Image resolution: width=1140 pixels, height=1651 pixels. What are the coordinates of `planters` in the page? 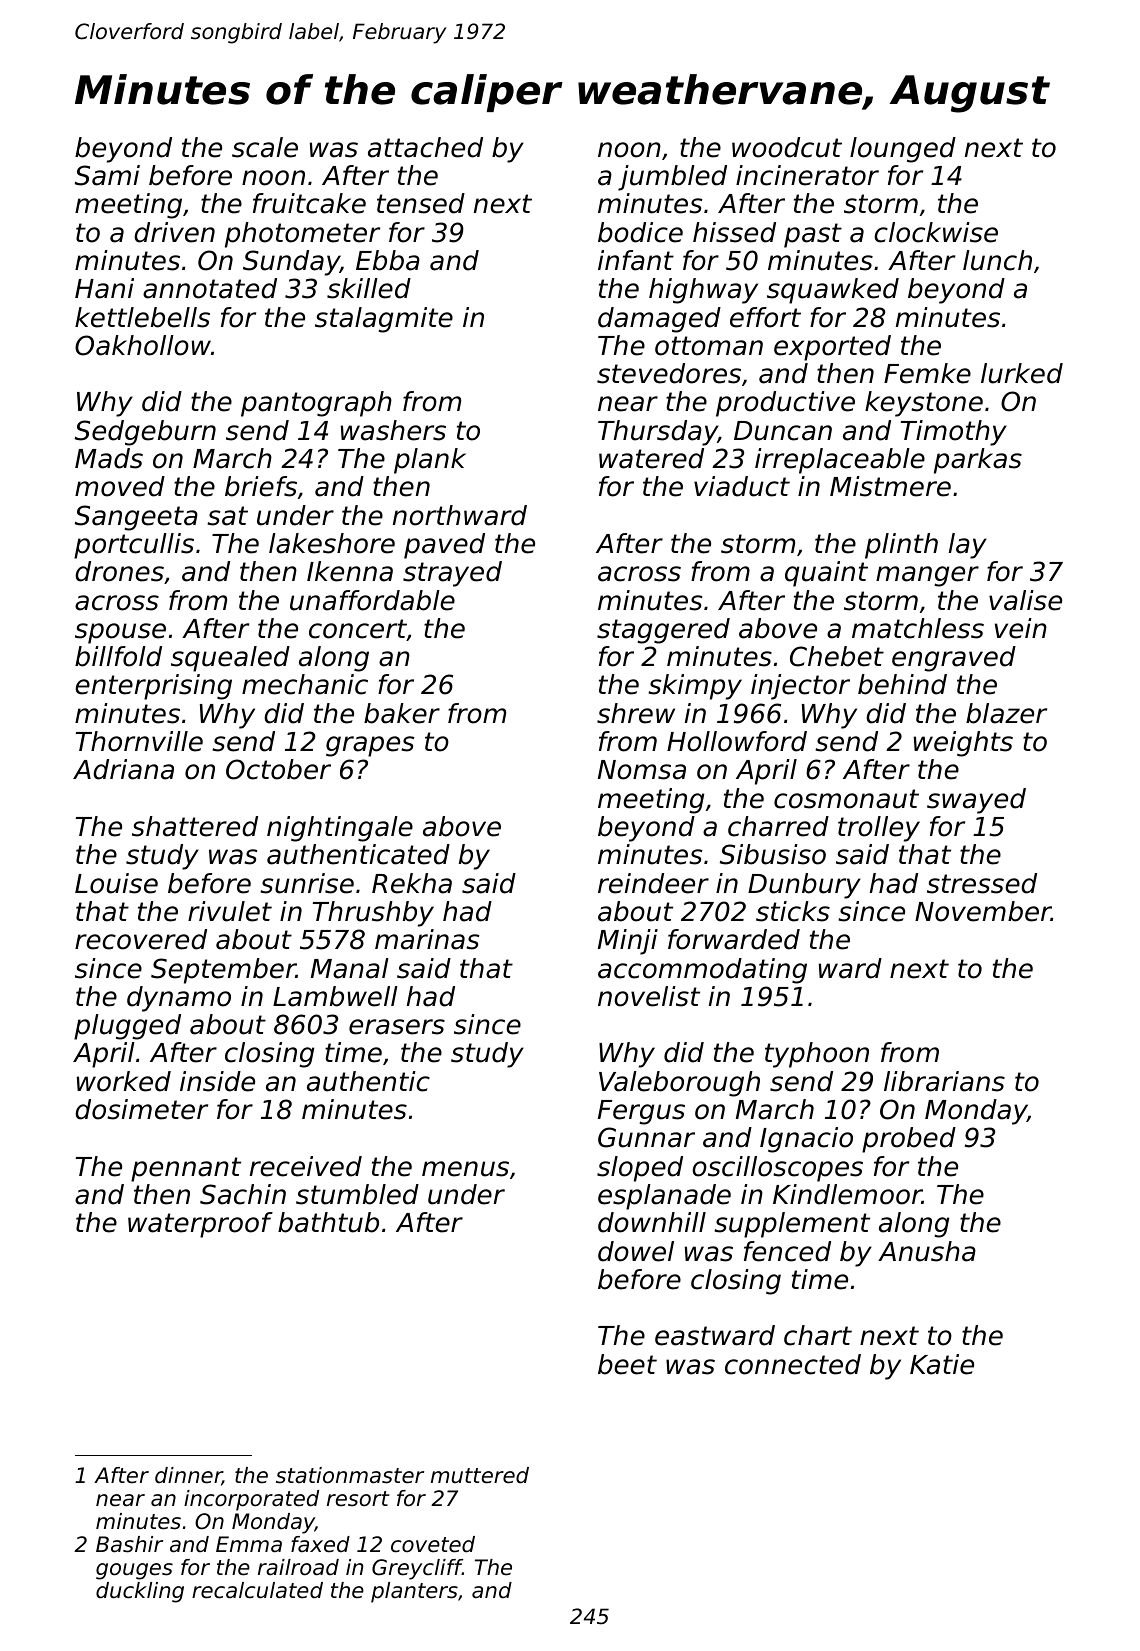 It's located at (414, 1592).
